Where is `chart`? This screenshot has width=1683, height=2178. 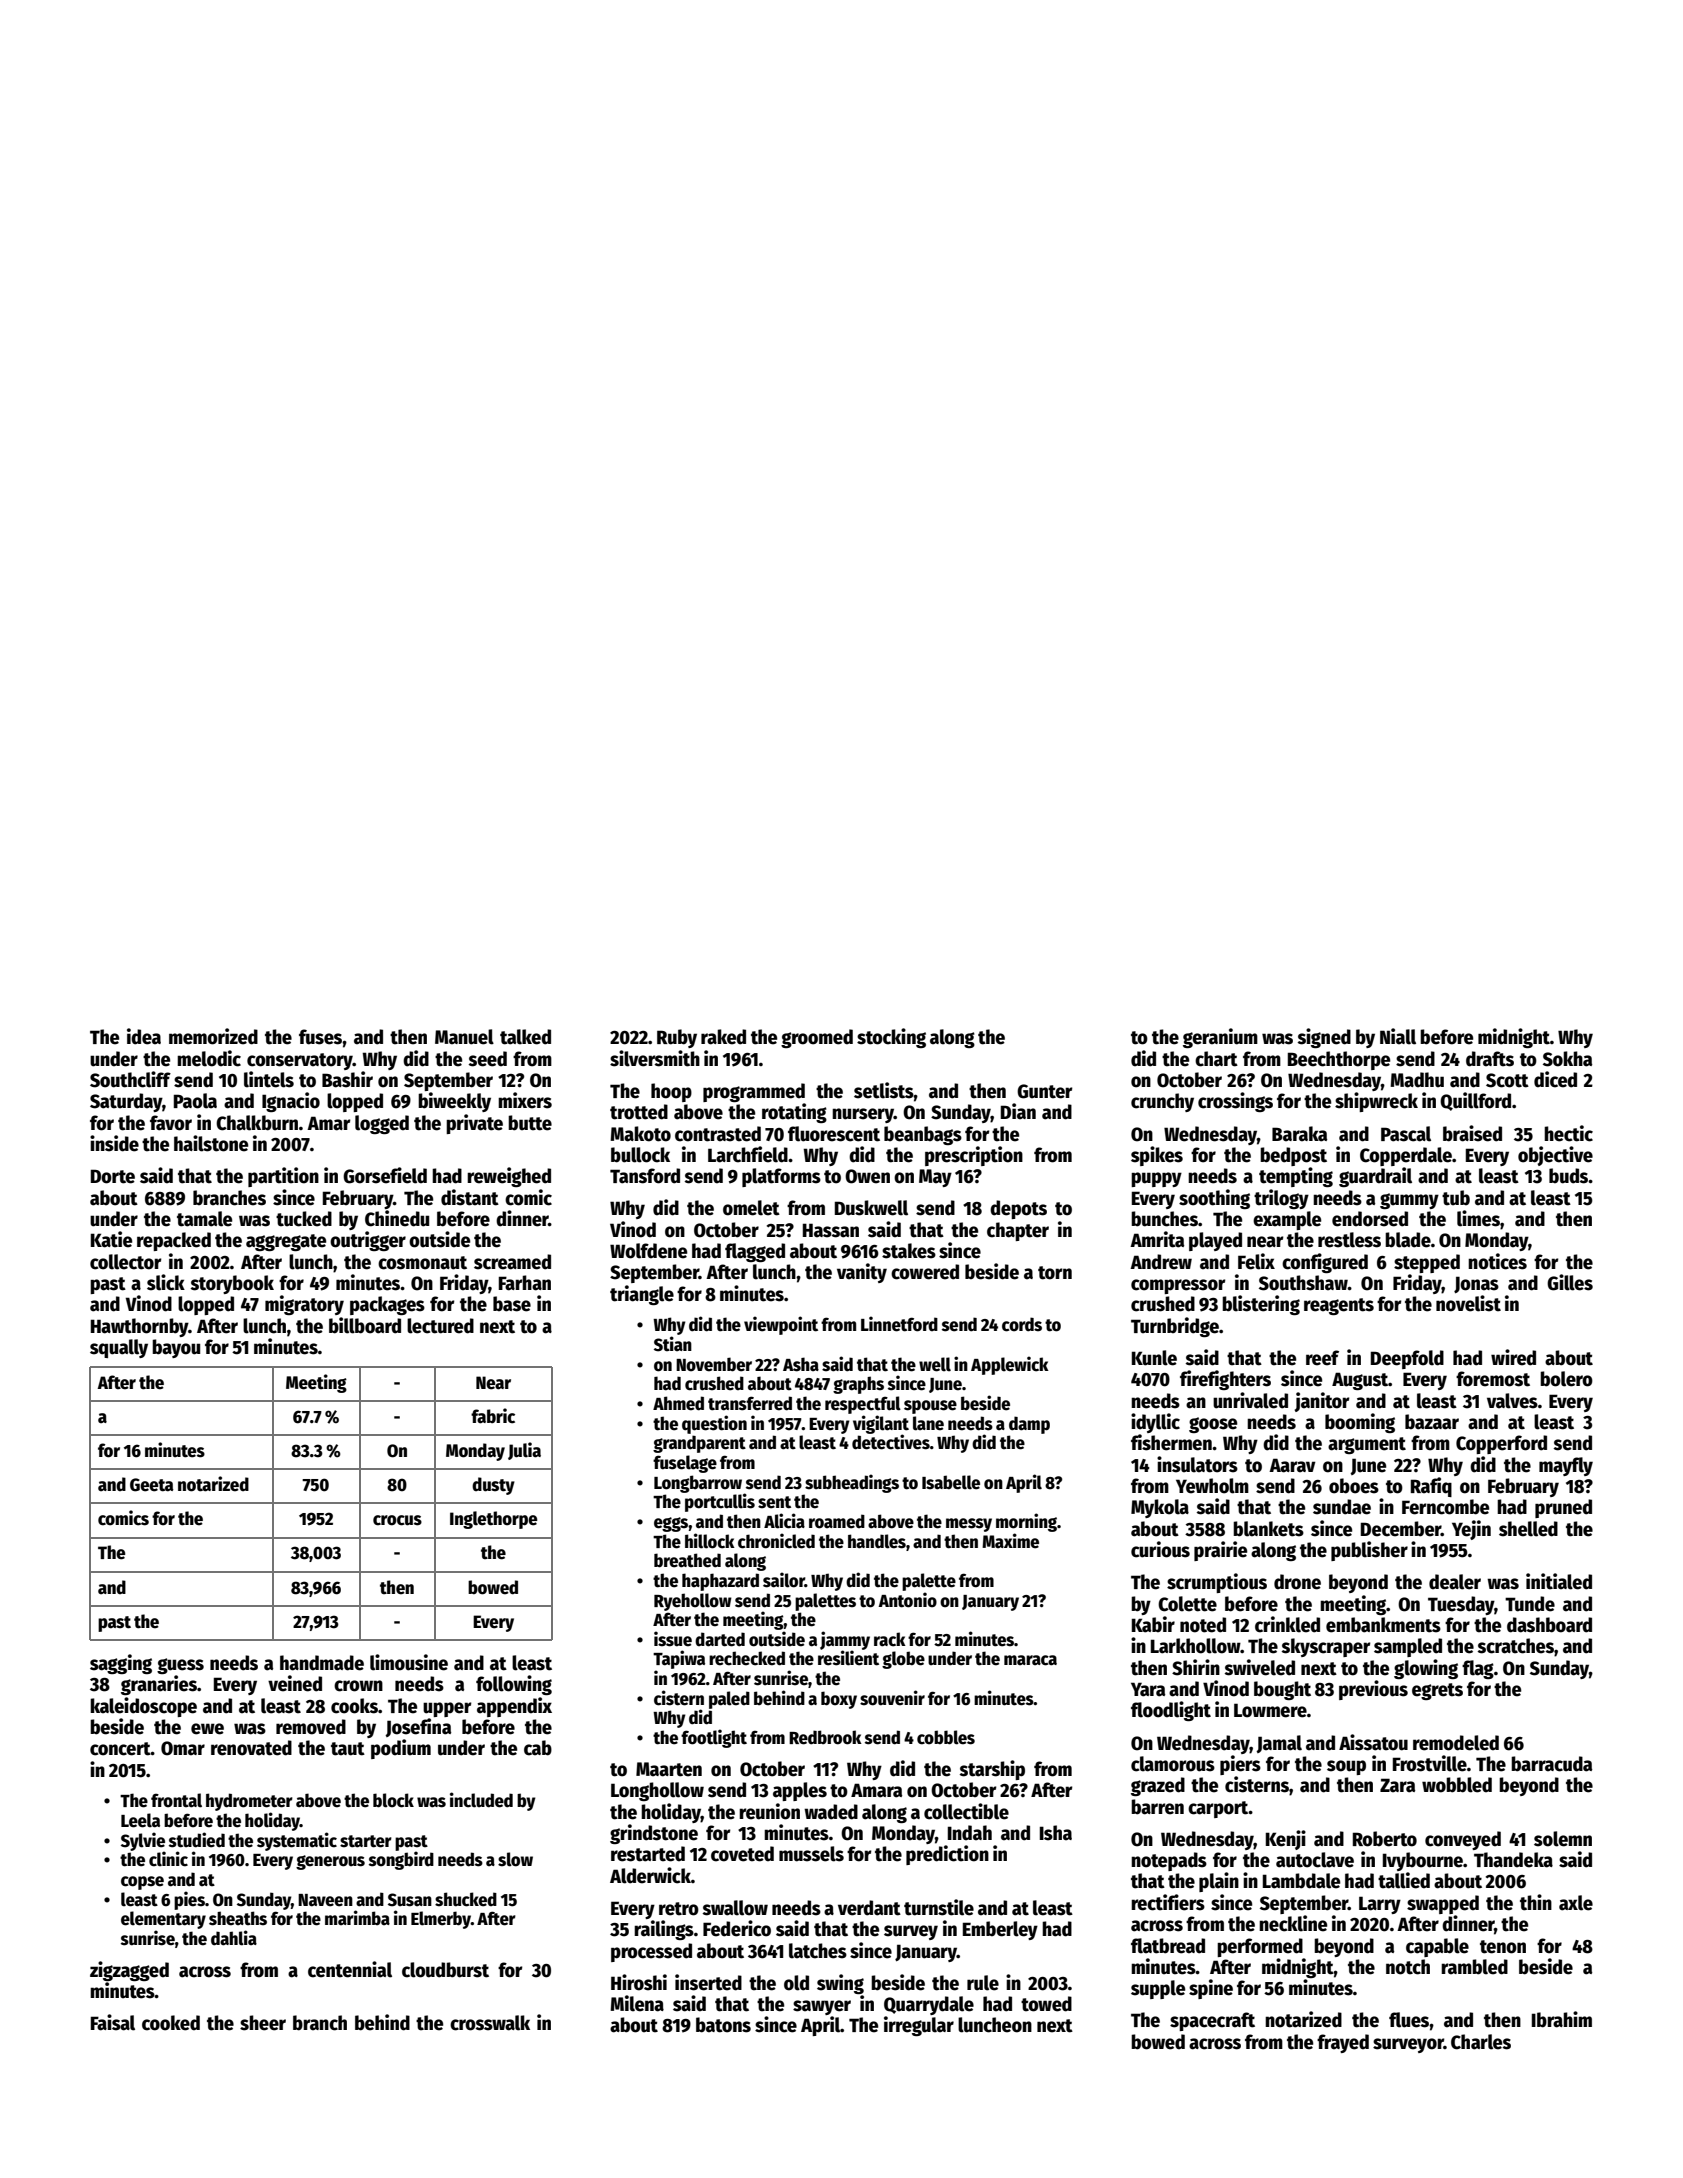 chart is located at coordinates (1216, 1059).
